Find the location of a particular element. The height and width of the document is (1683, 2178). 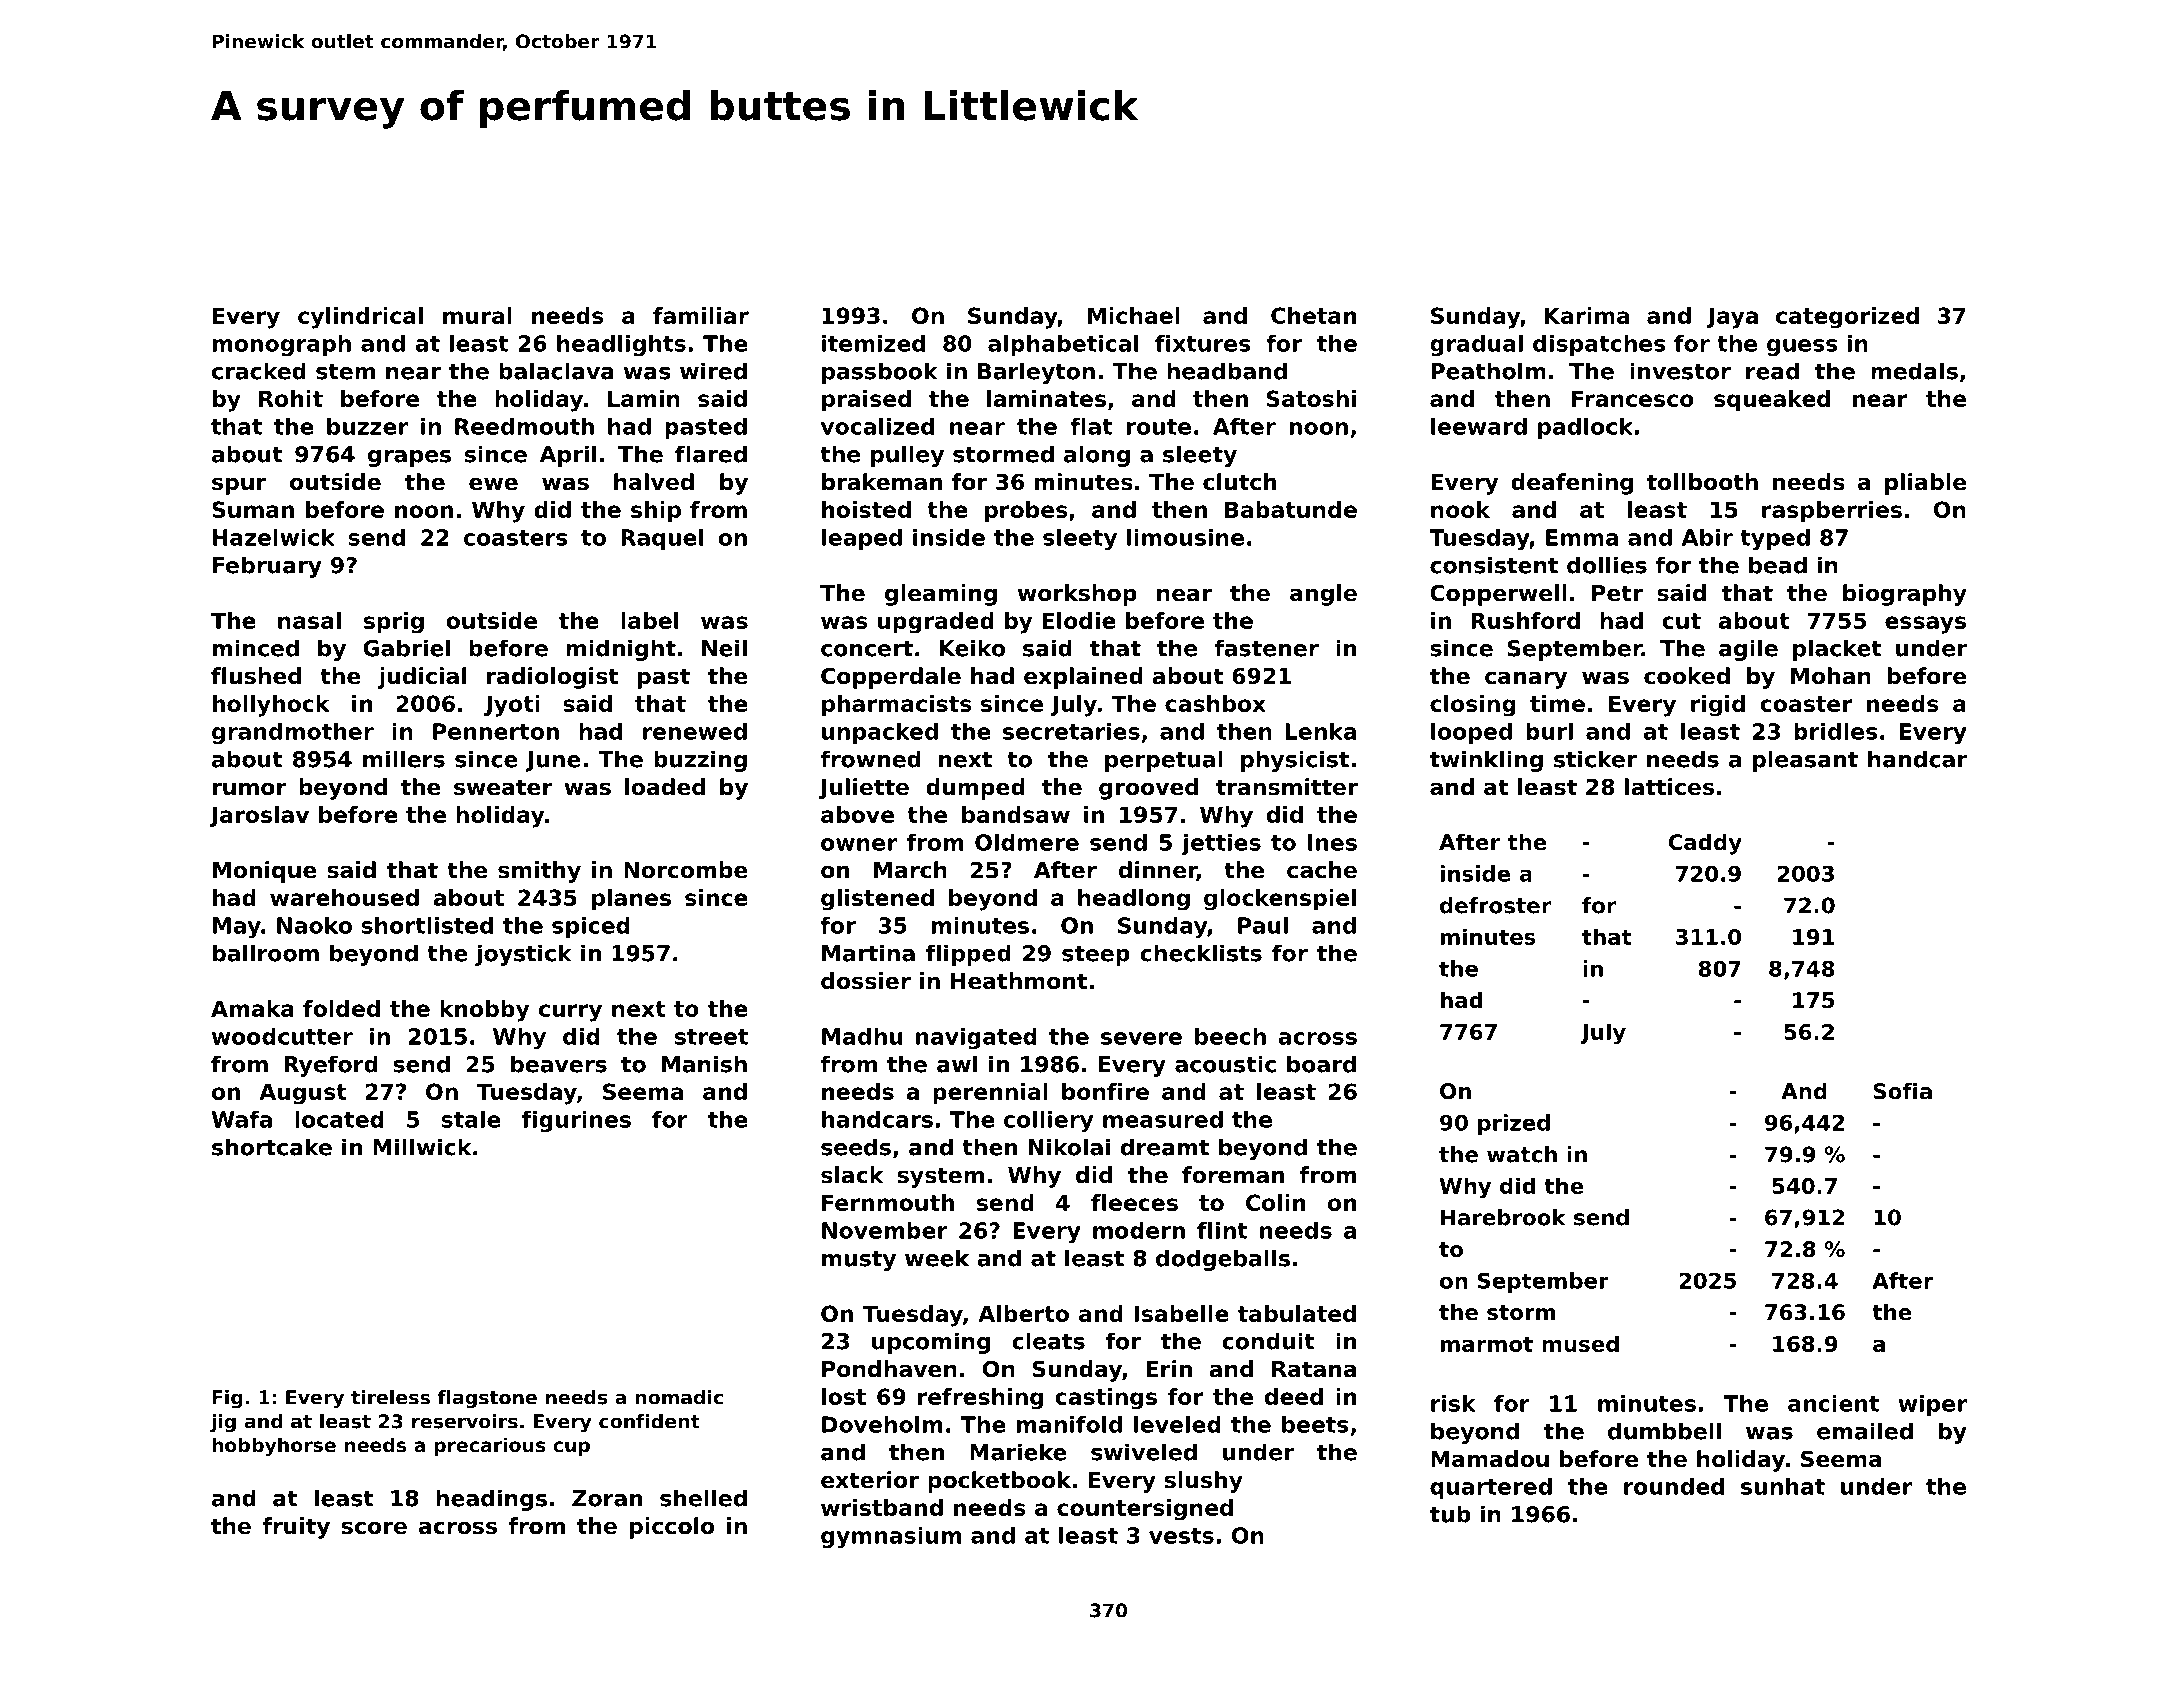

judicial is located at coordinates (422, 678).
